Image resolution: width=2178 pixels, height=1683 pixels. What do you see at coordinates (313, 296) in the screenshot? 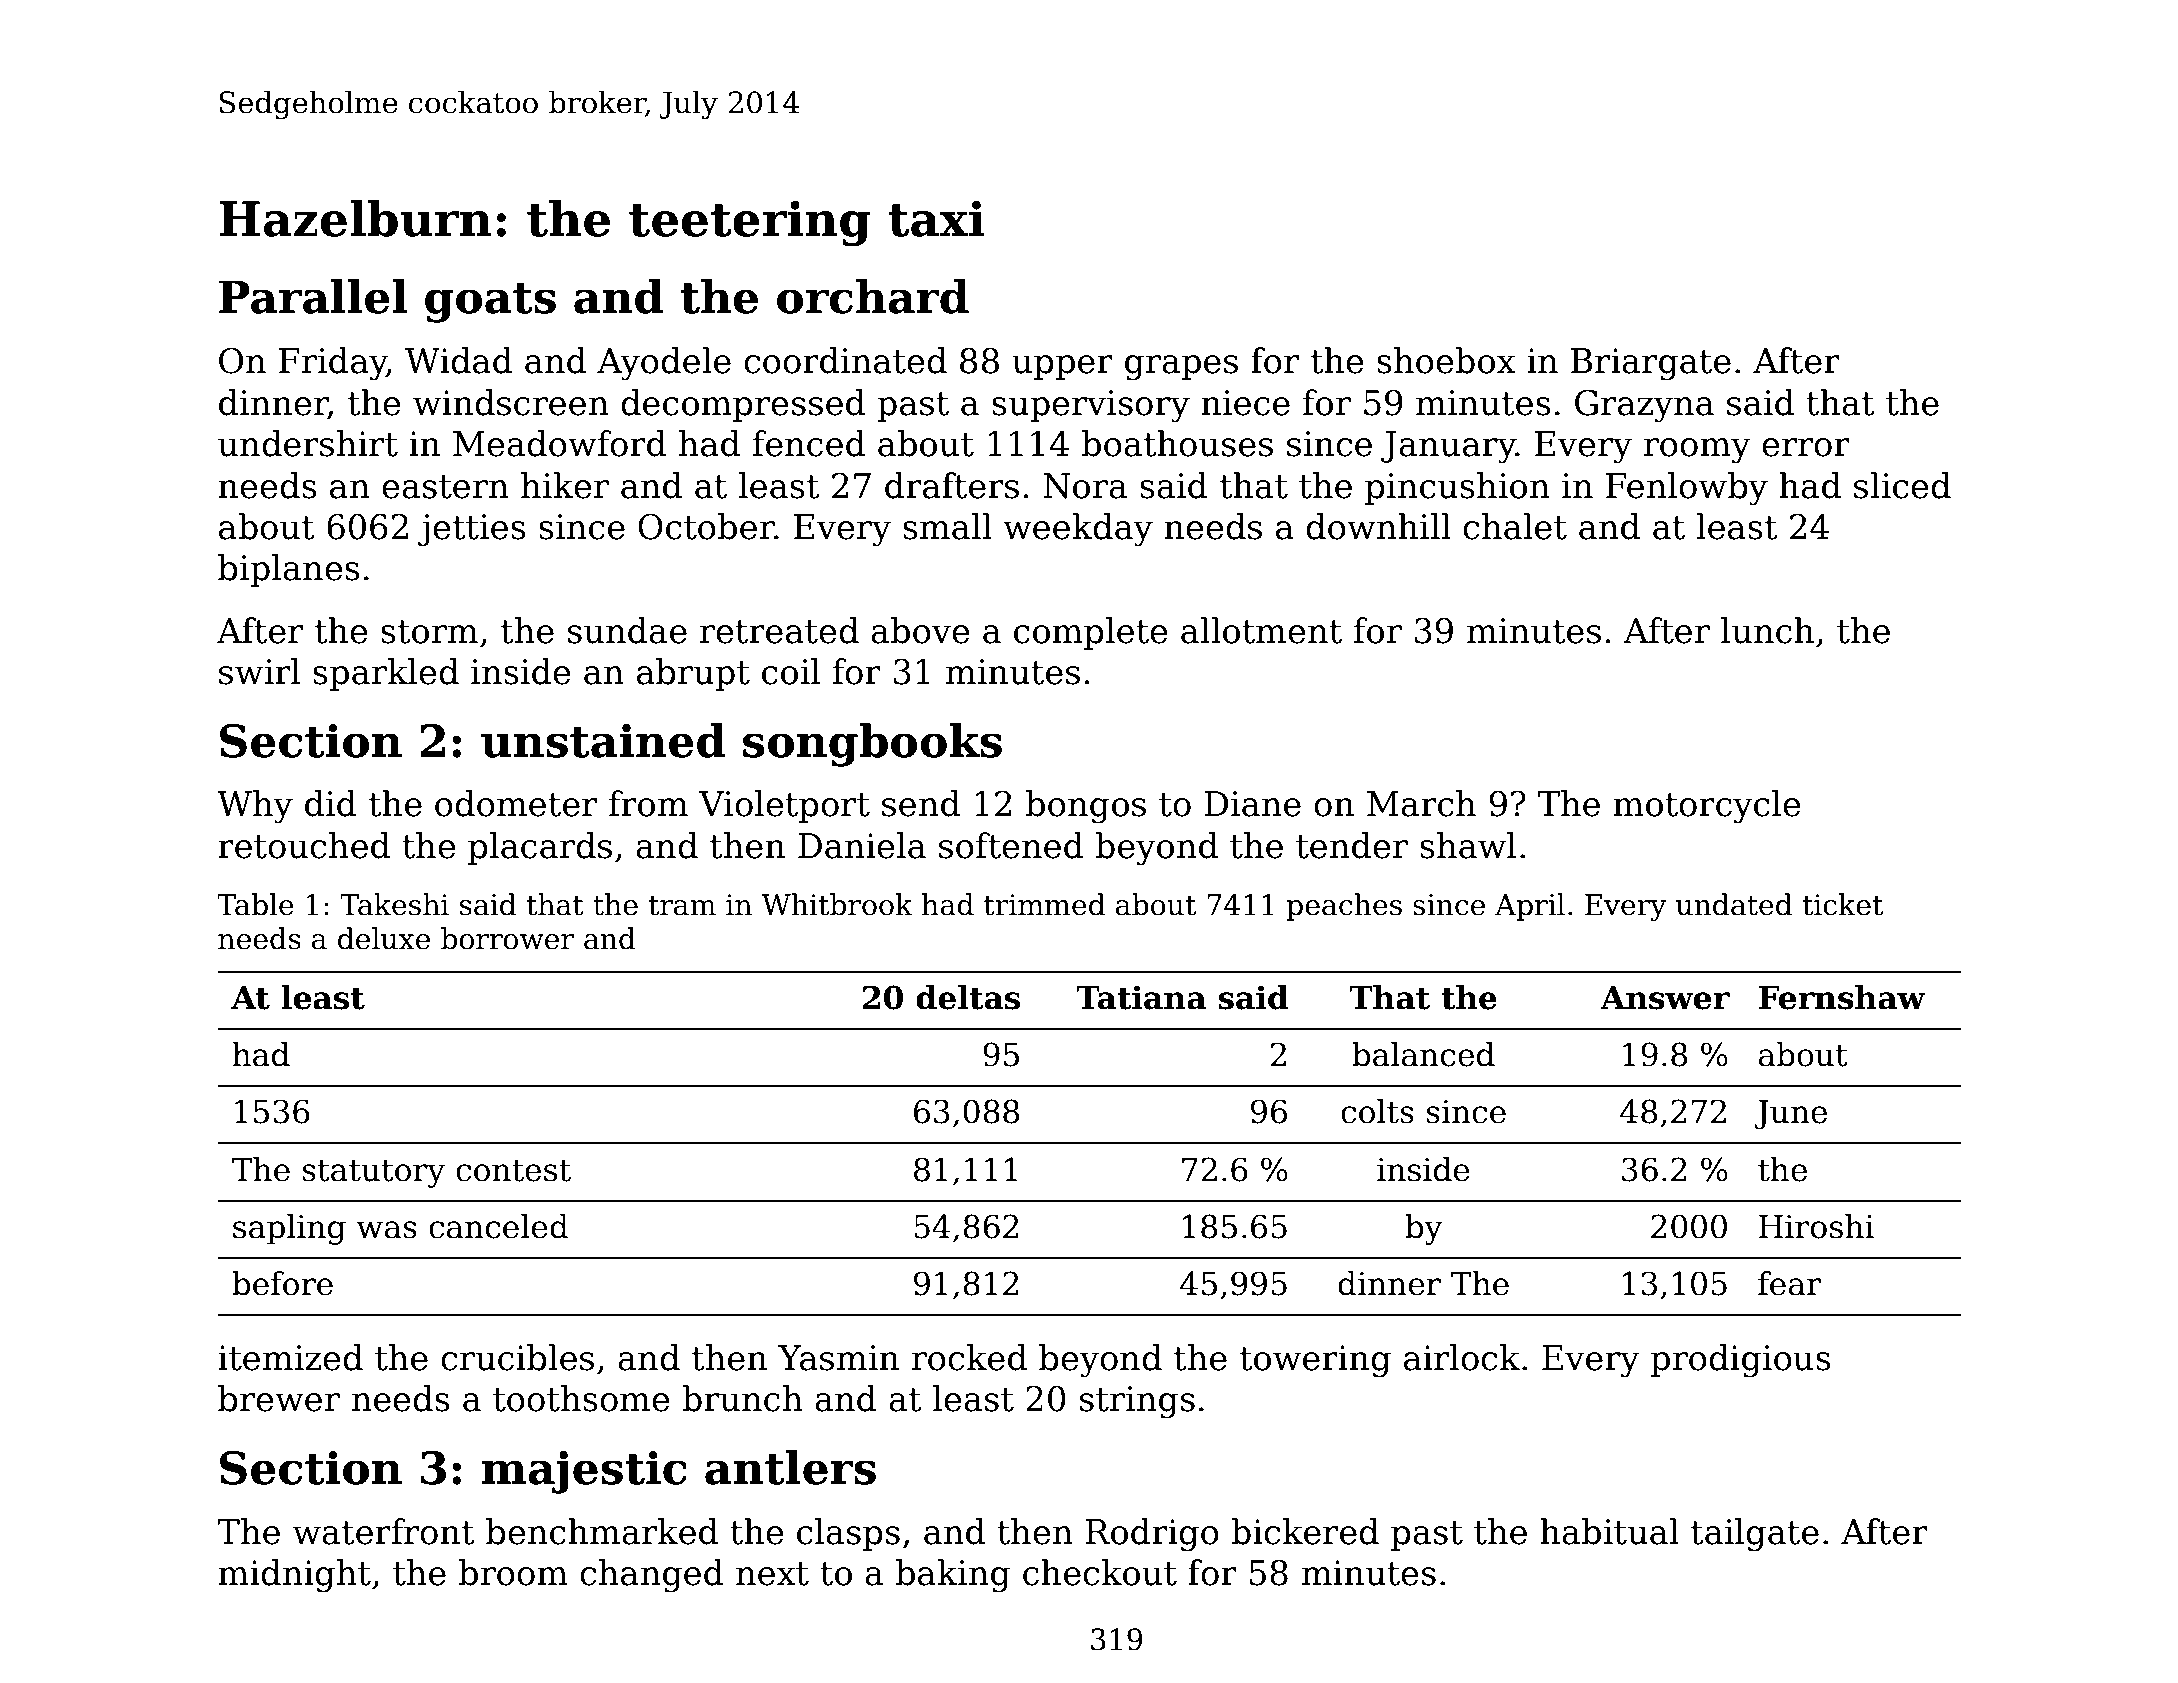
I see `Parallel` at bounding box center [313, 296].
